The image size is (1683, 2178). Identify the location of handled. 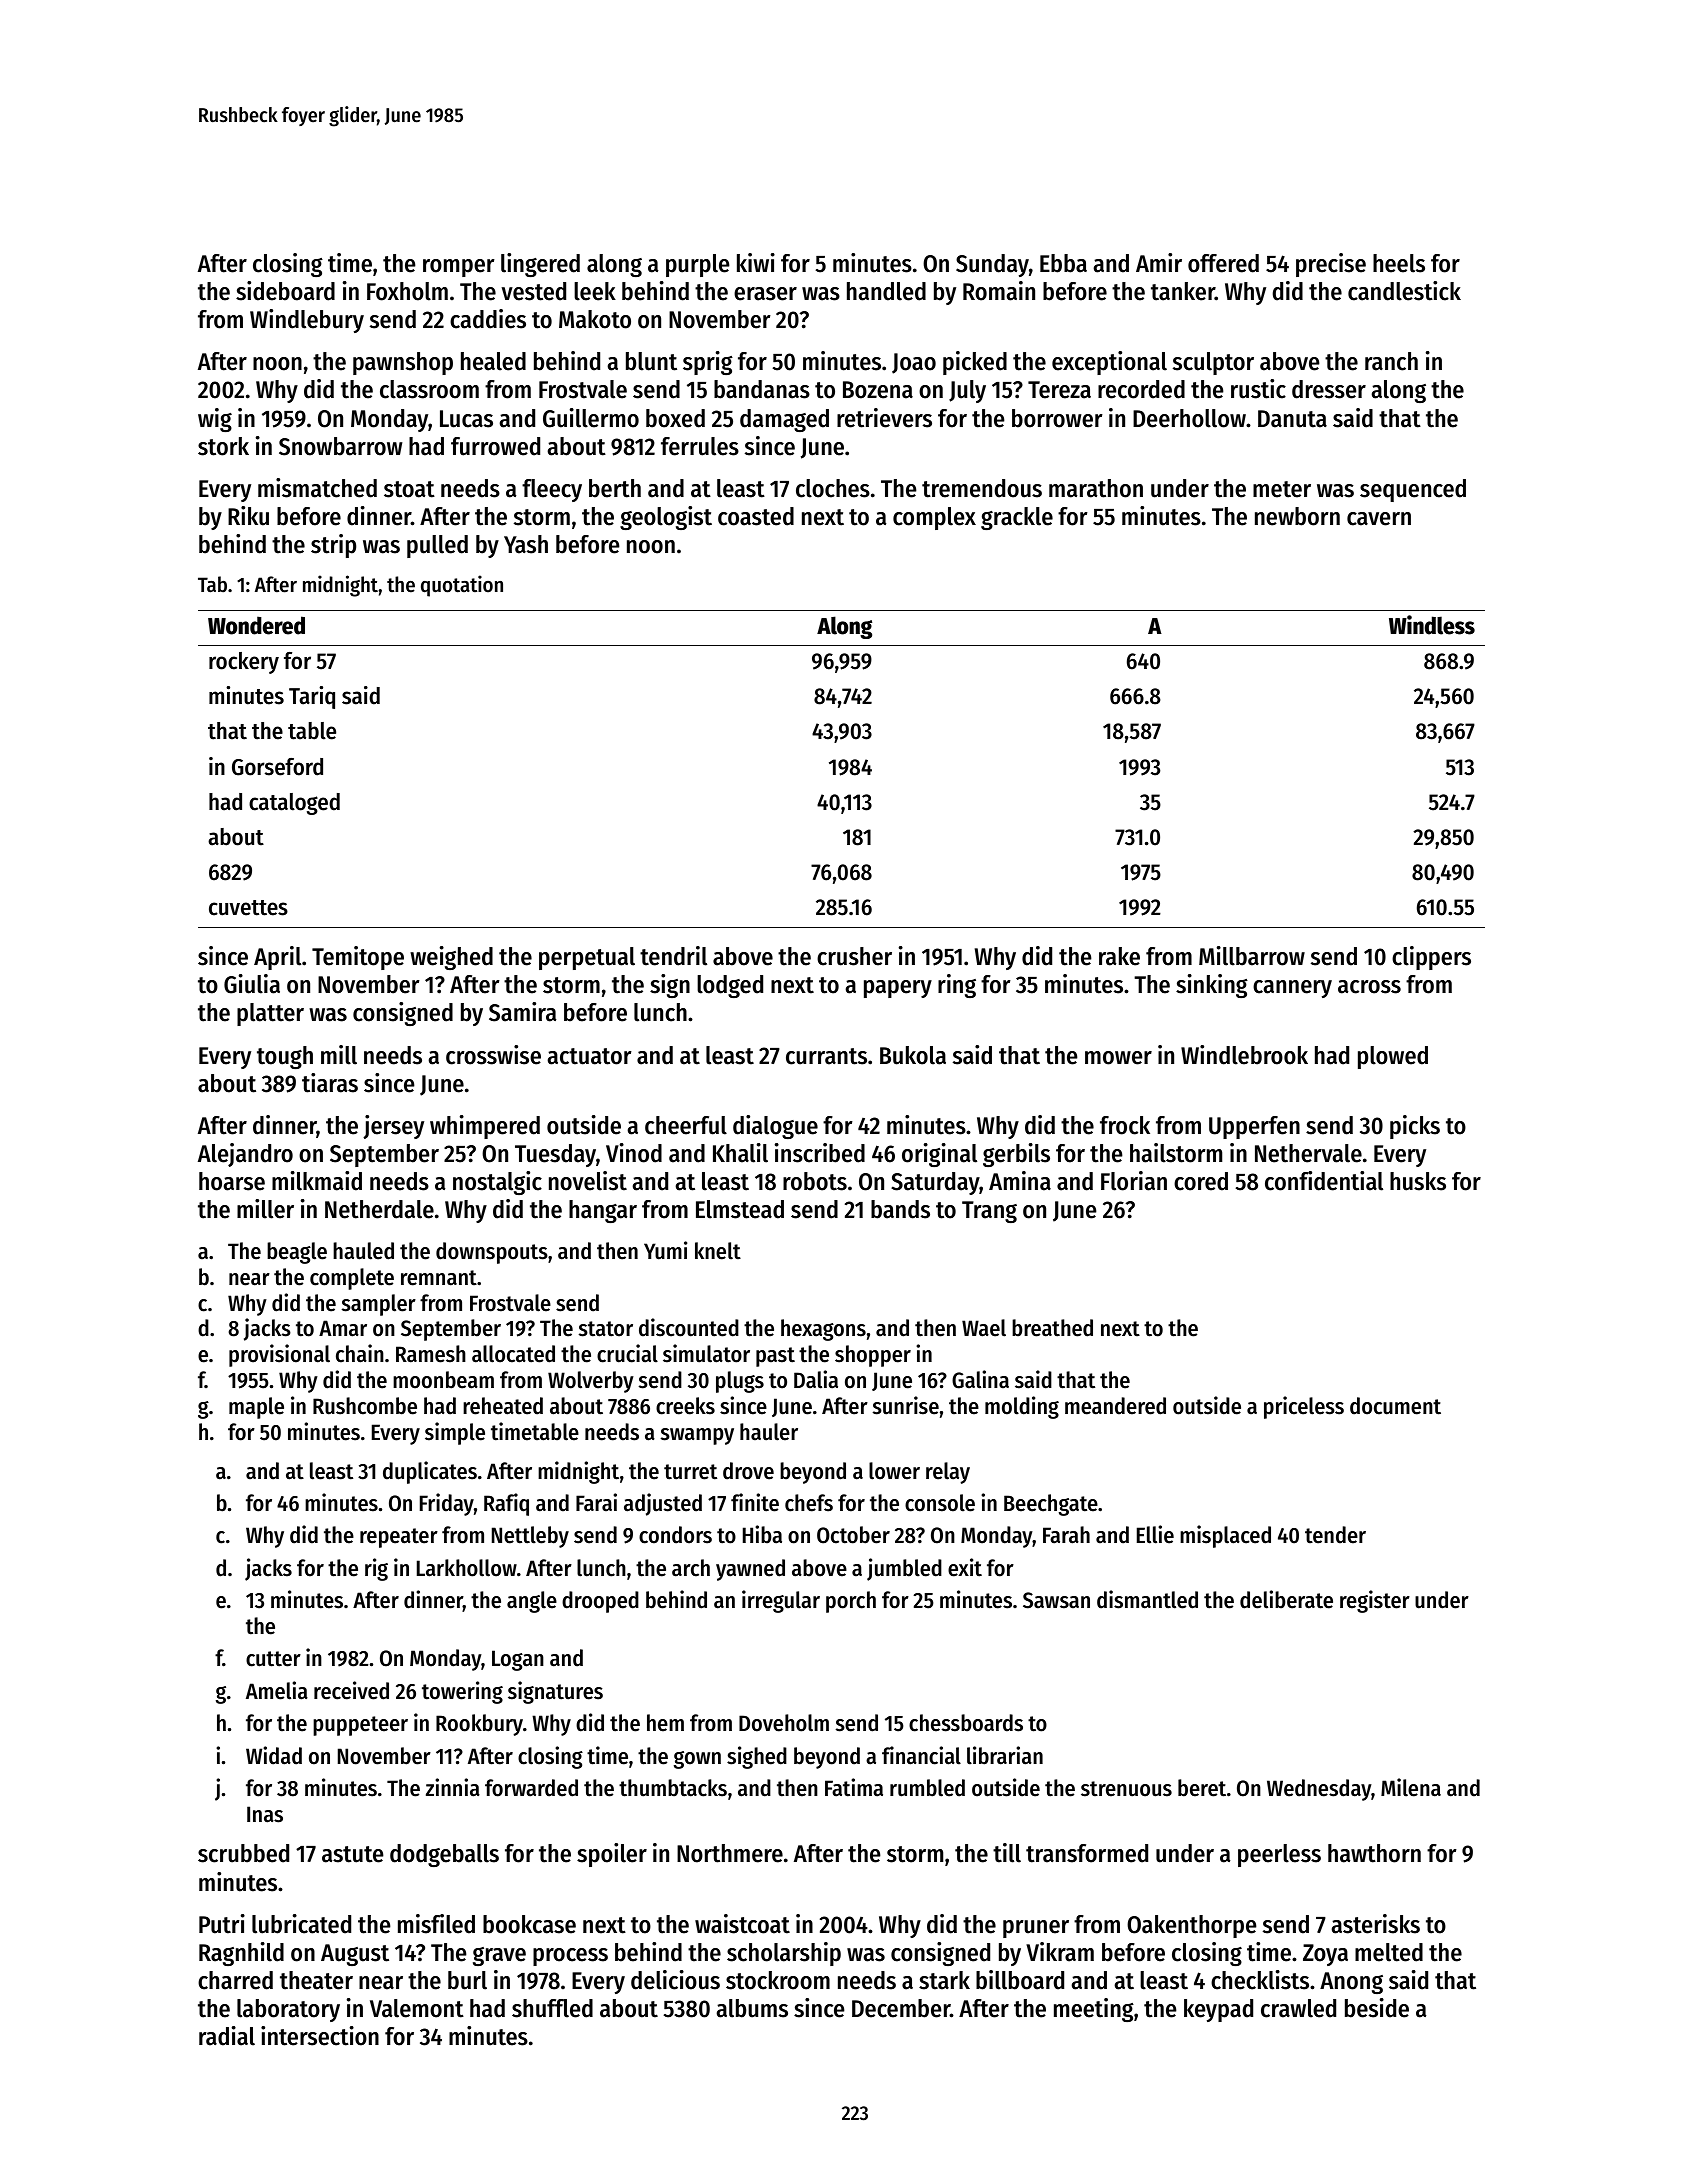
(886, 291).
